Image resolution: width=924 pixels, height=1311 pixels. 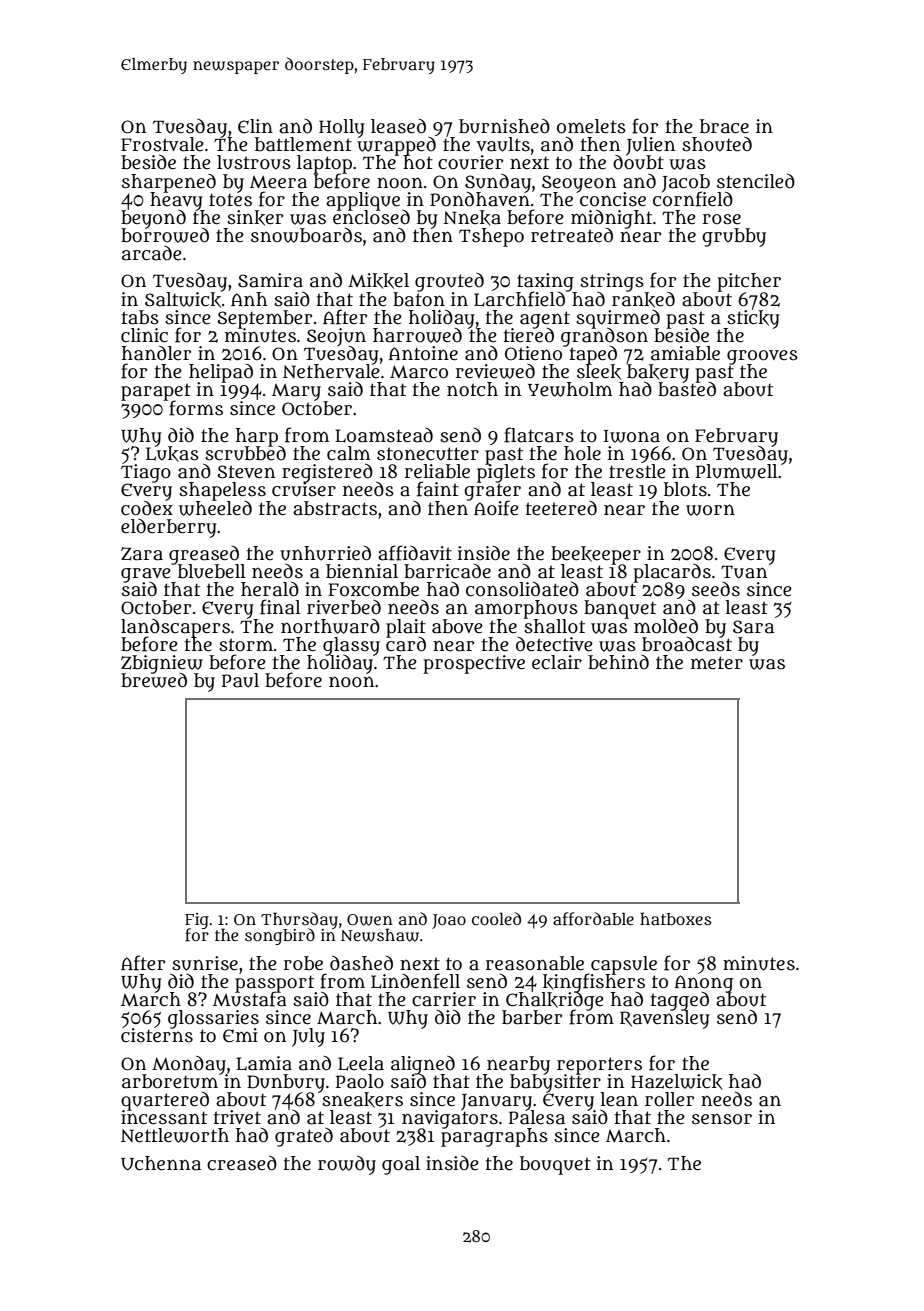 What do you see at coordinates (255, 126) in the screenshot?
I see `Elin` at bounding box center [255, 126].
